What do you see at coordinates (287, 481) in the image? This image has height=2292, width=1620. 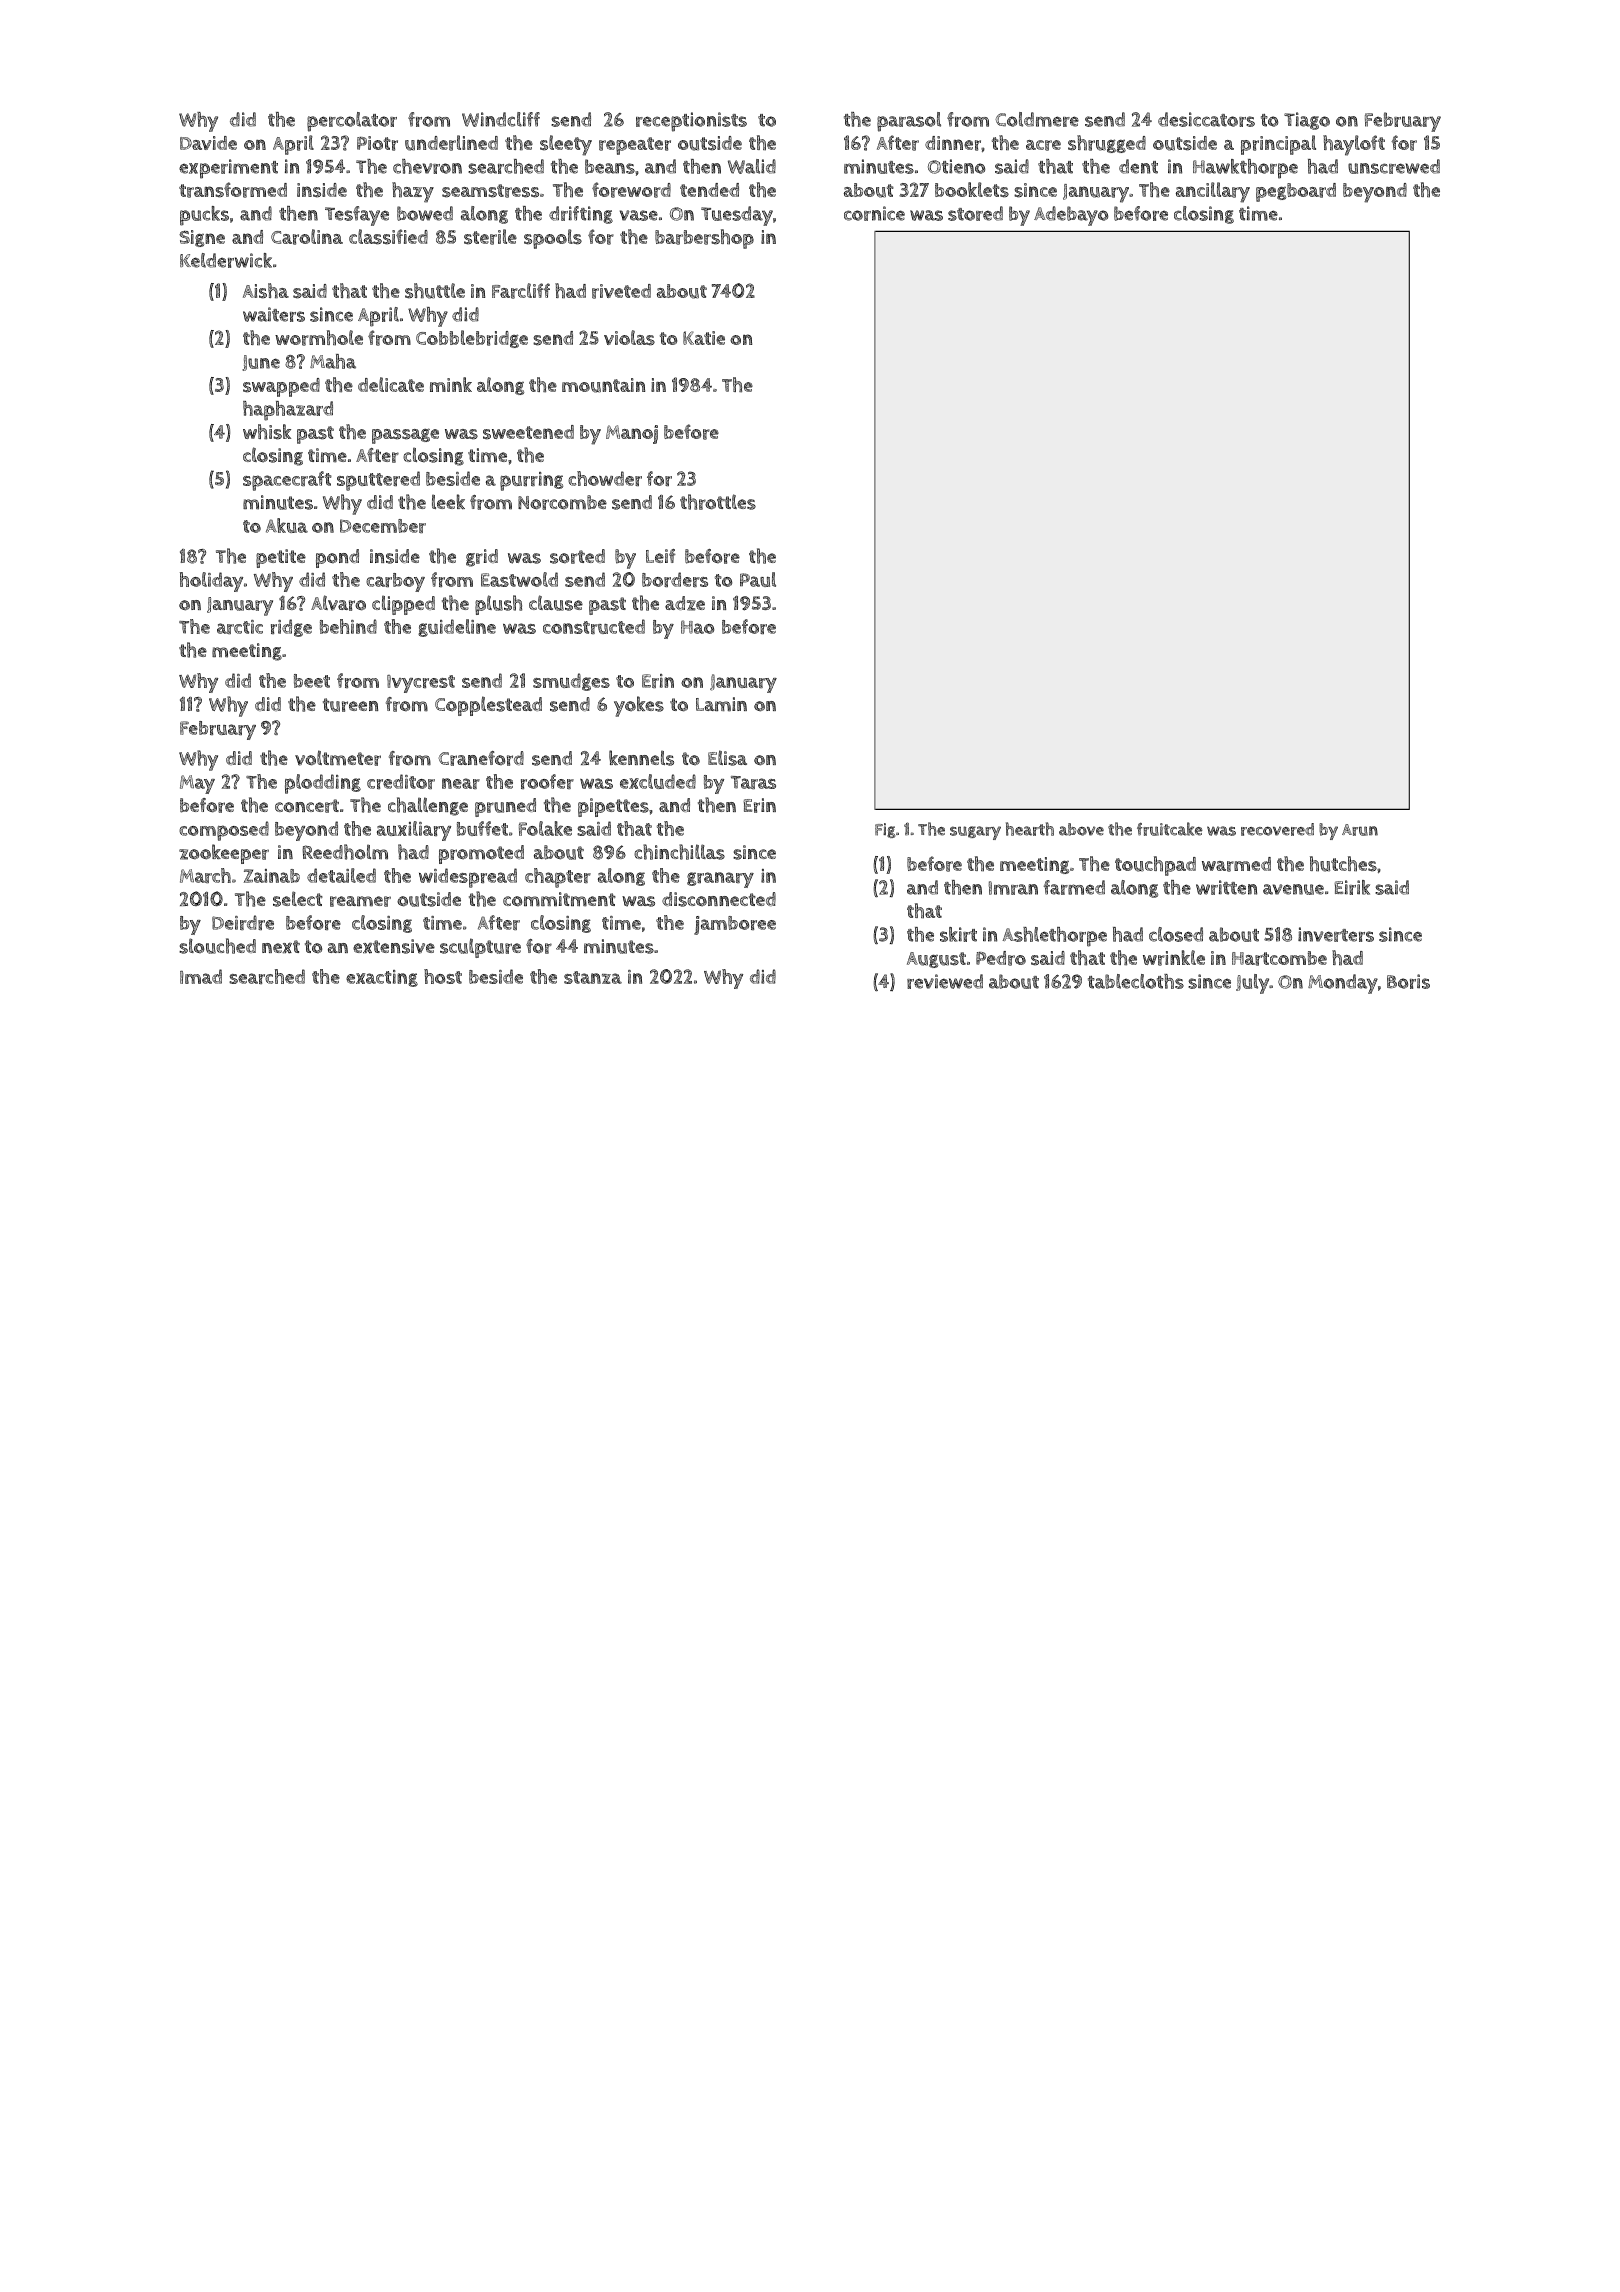 I see `spacecraft` at bounding box center [287, 481].
